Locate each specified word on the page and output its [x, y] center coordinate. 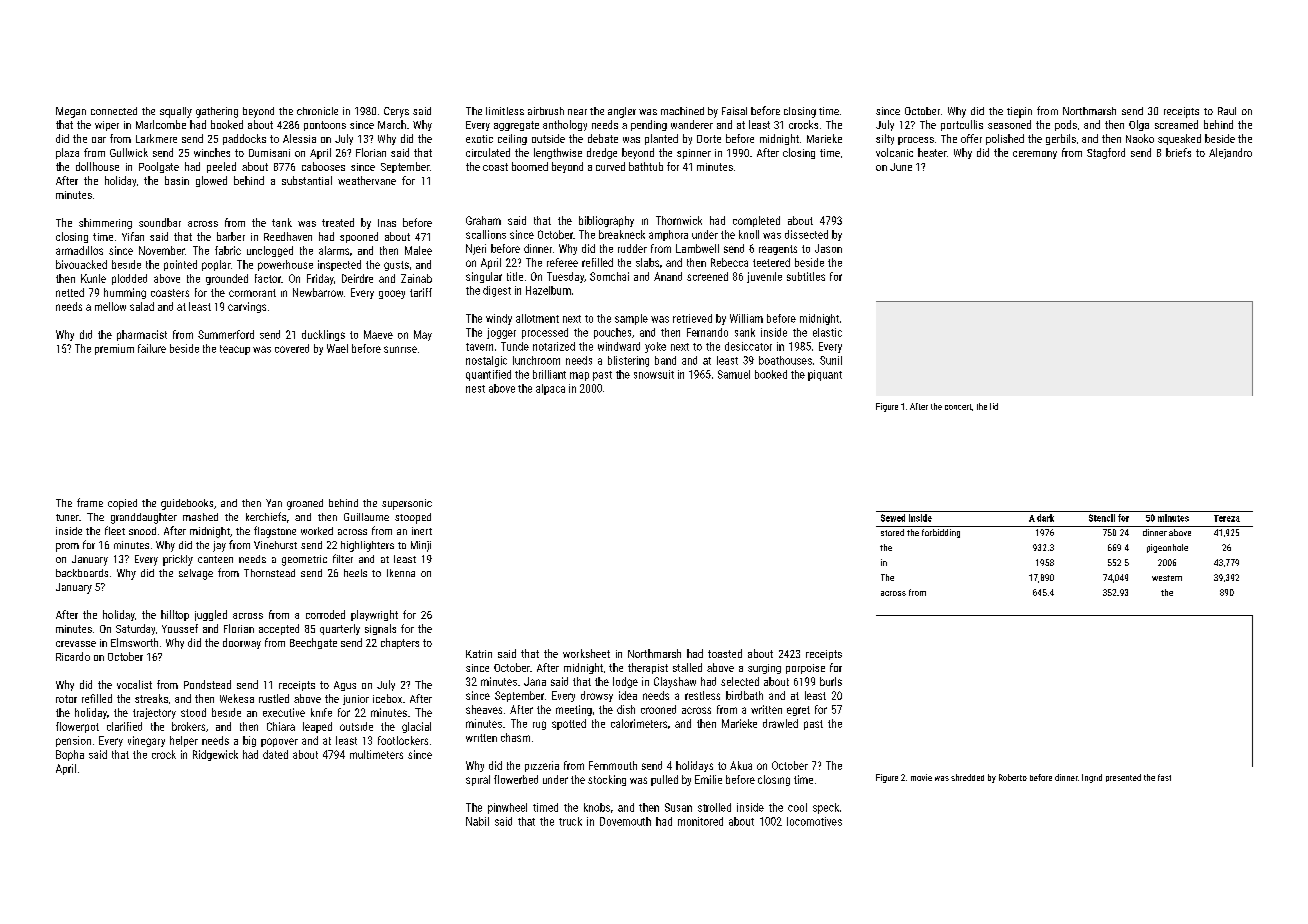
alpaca [550, 389]
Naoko [1140, 138]
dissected [806, 234]
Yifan [133, 236]
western [1167, 578]
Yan [274, 503]
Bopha [70, 755]
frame [90, 502]
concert [958, 407]
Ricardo [73, 656]
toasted [725, 653]
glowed [211, 181]
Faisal [734, 111]
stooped [413, 518]
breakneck [622, 234]
